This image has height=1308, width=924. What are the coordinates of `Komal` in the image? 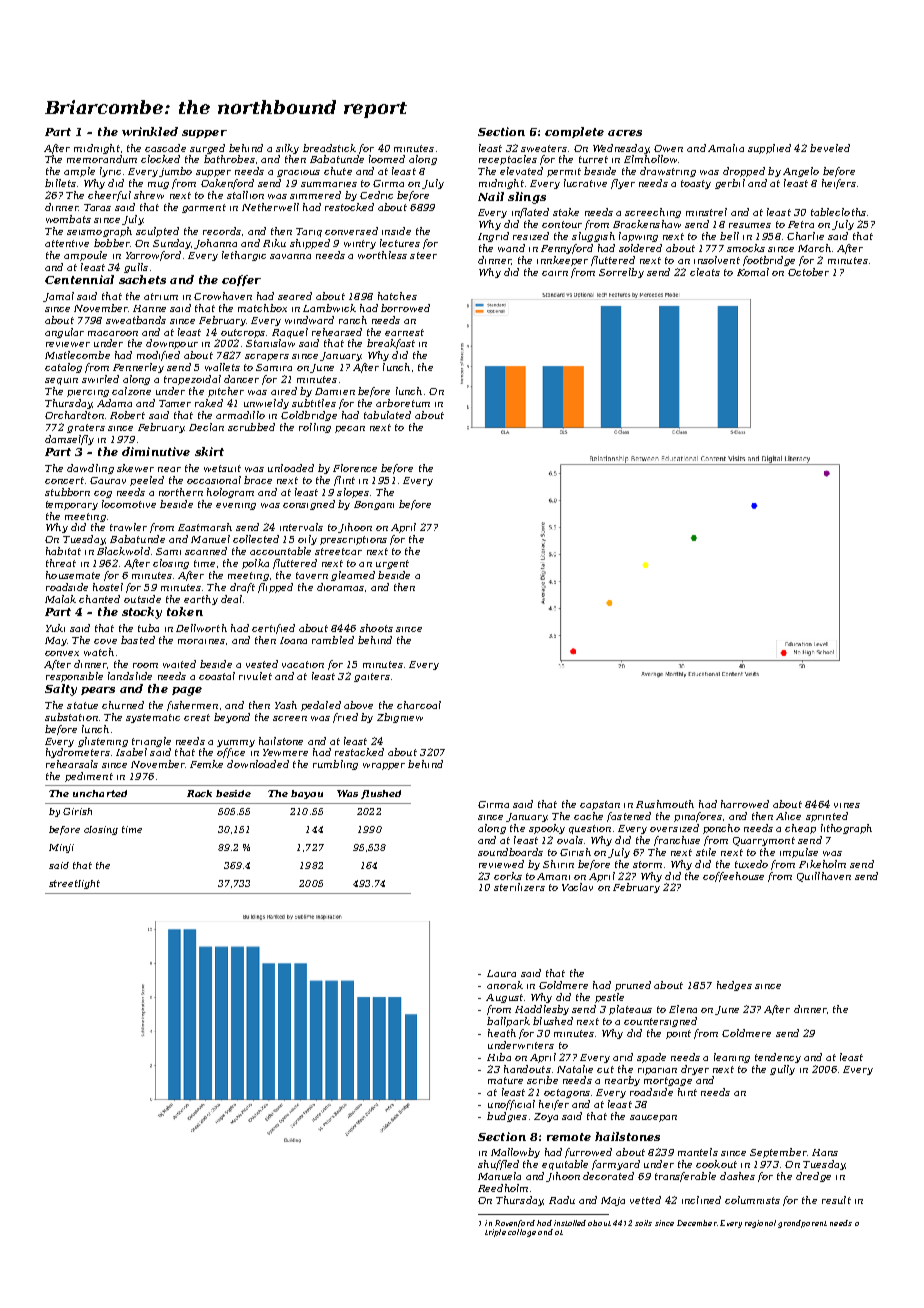 It's located at (753, 272).
